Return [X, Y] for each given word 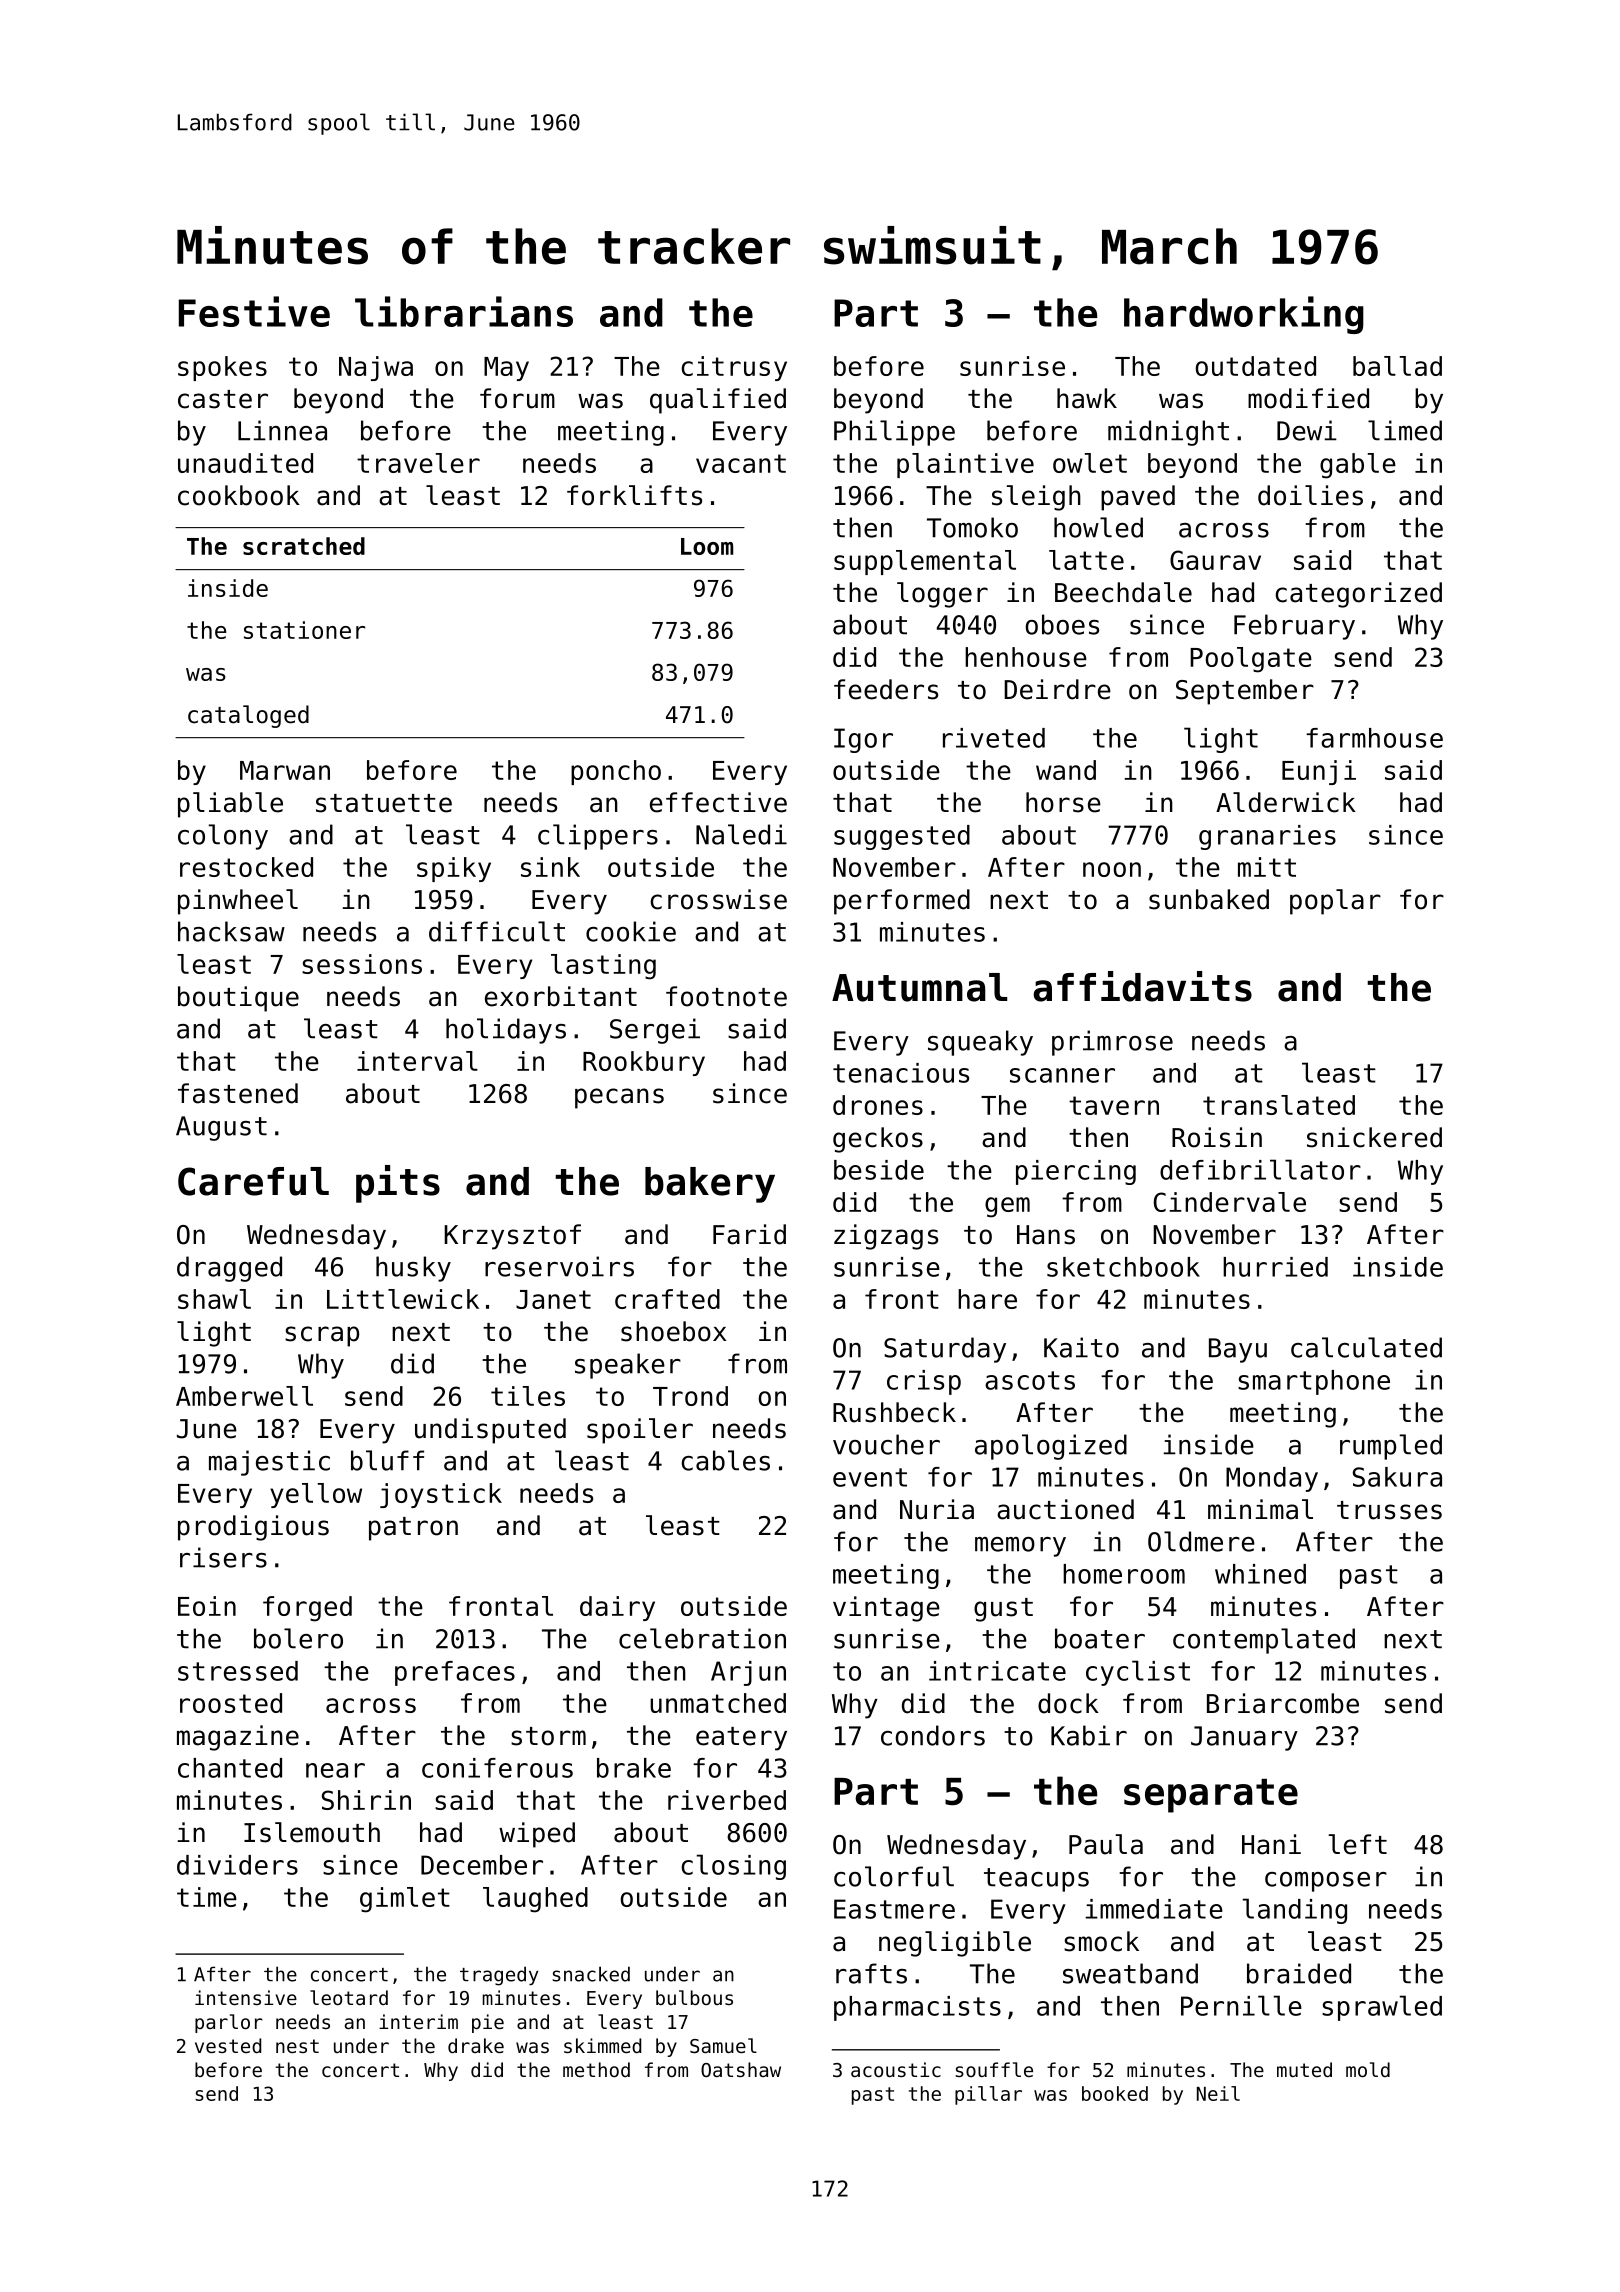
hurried [1275, 1267]
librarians [464, 311]
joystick [441, 1495]
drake [476, 2045]
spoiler [640, 1431]
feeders [886, 689]
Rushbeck [894, 1412]
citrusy [734, 368]
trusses [1389, 1510]
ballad [1397, 366]
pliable [230, 805]
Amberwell [244, 1396]
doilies [1310, 495]
